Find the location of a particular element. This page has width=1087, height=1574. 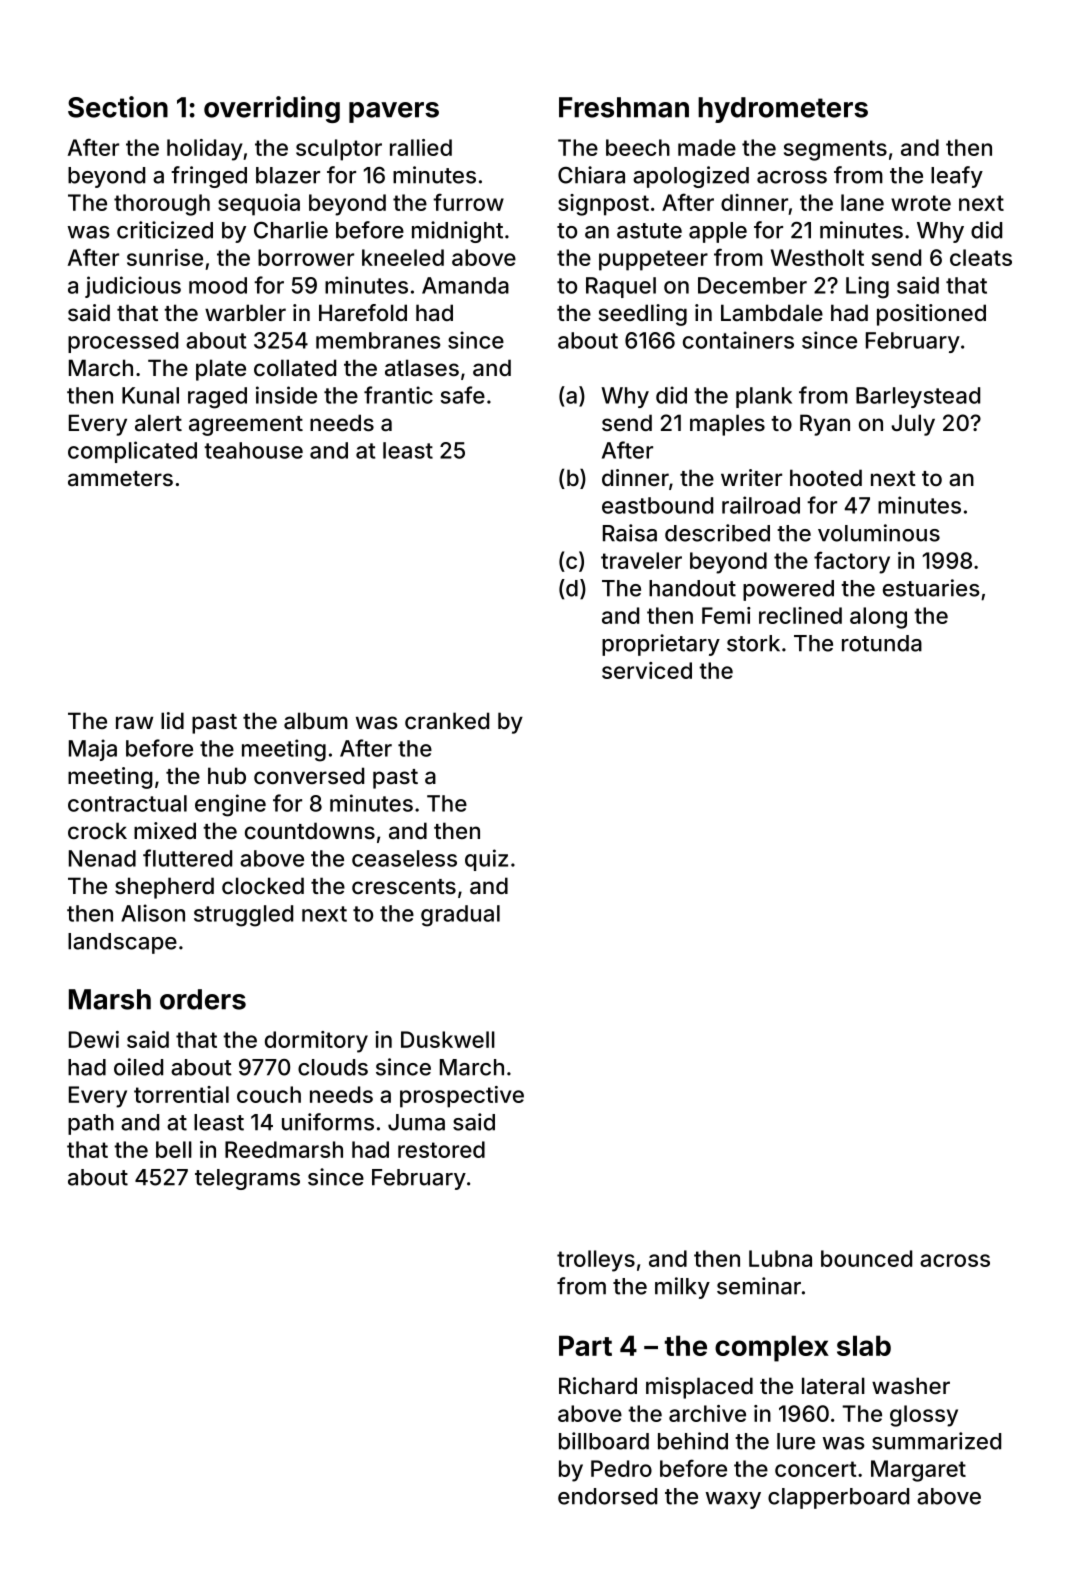

made is located at coordinates (707, 147).
